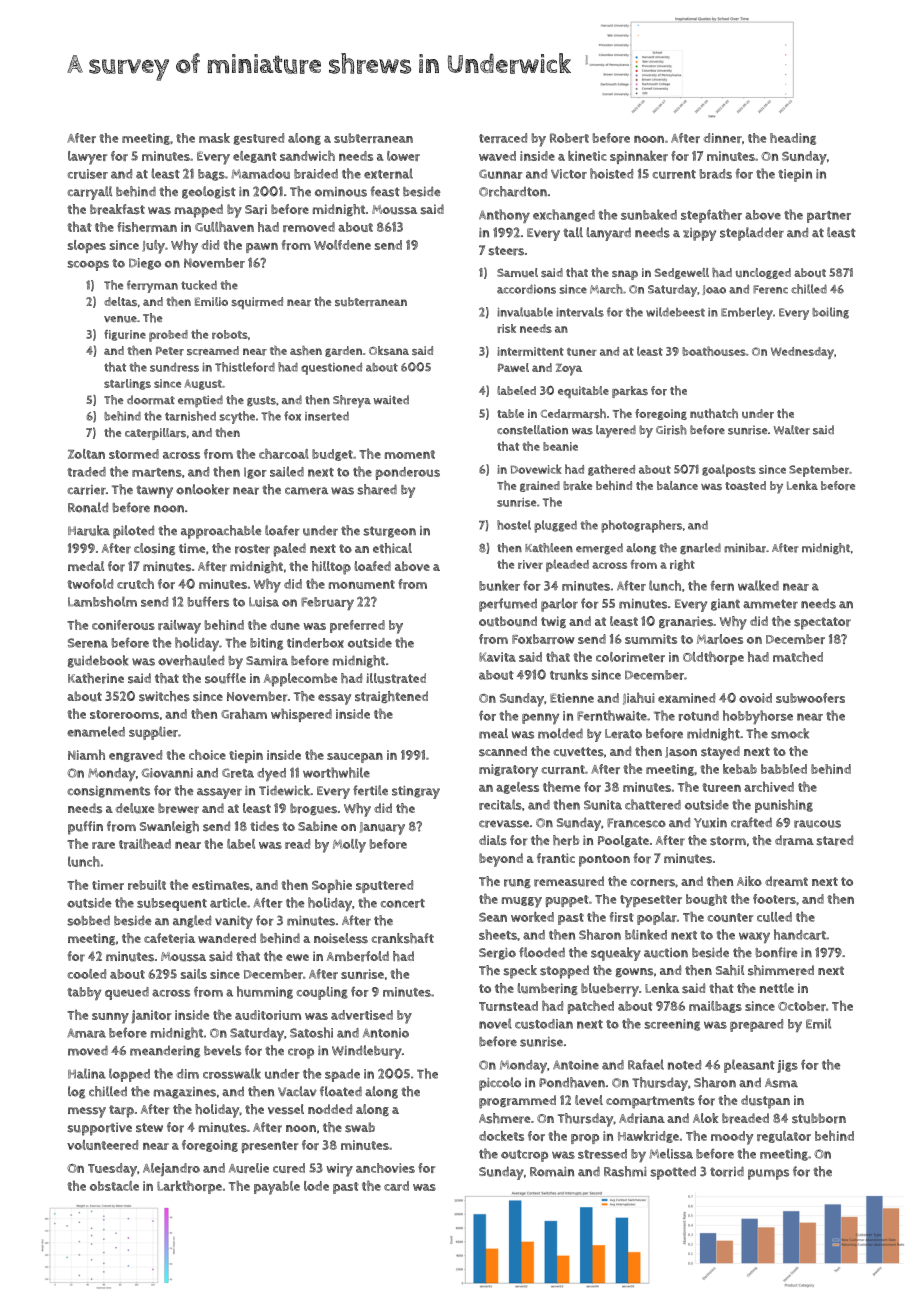 This screenshot has width=924, height=1308. What do you see at coordinates (362, 584) in the screenshot?
I see `monument` at bounding box center [362, 584].
